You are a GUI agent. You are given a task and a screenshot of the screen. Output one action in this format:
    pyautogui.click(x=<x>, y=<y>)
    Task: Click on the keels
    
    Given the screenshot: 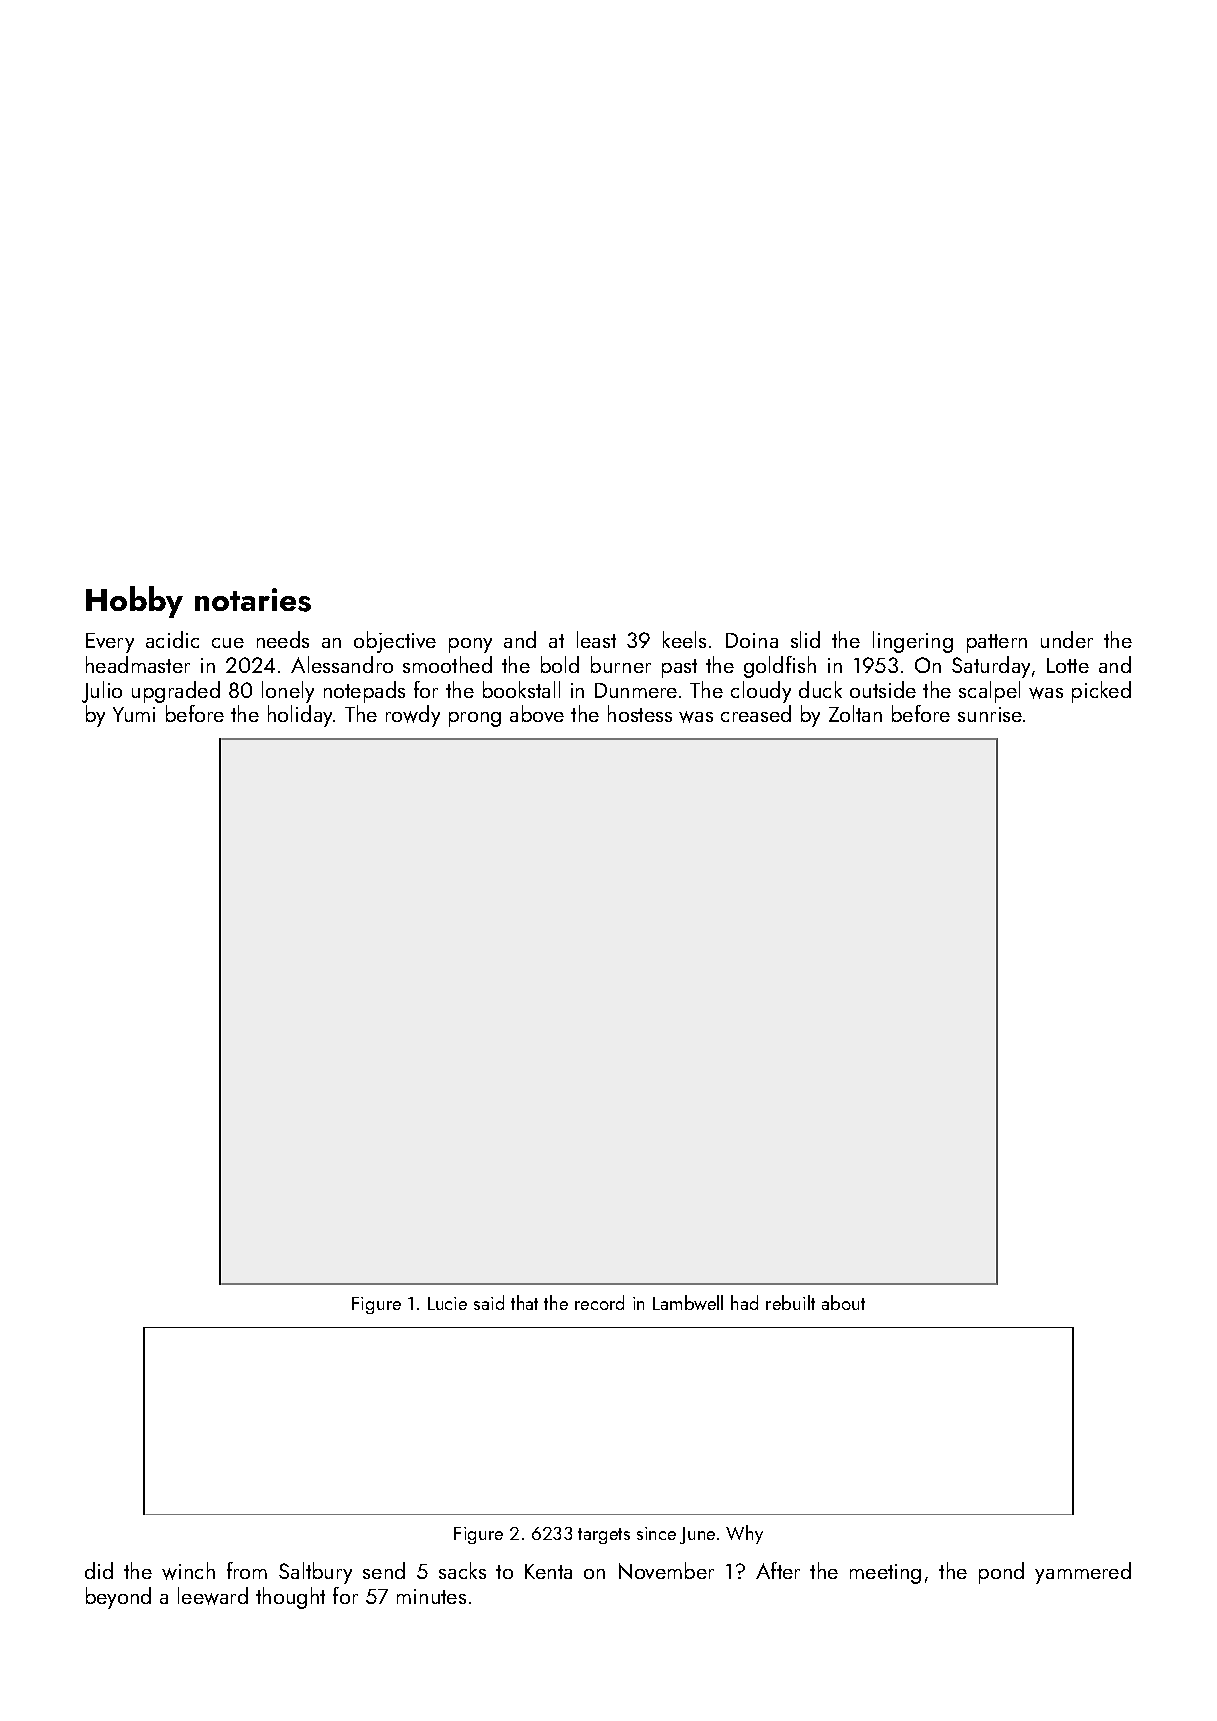 What is the action you would take?
    pyautogui.click(x=684, y=639)
